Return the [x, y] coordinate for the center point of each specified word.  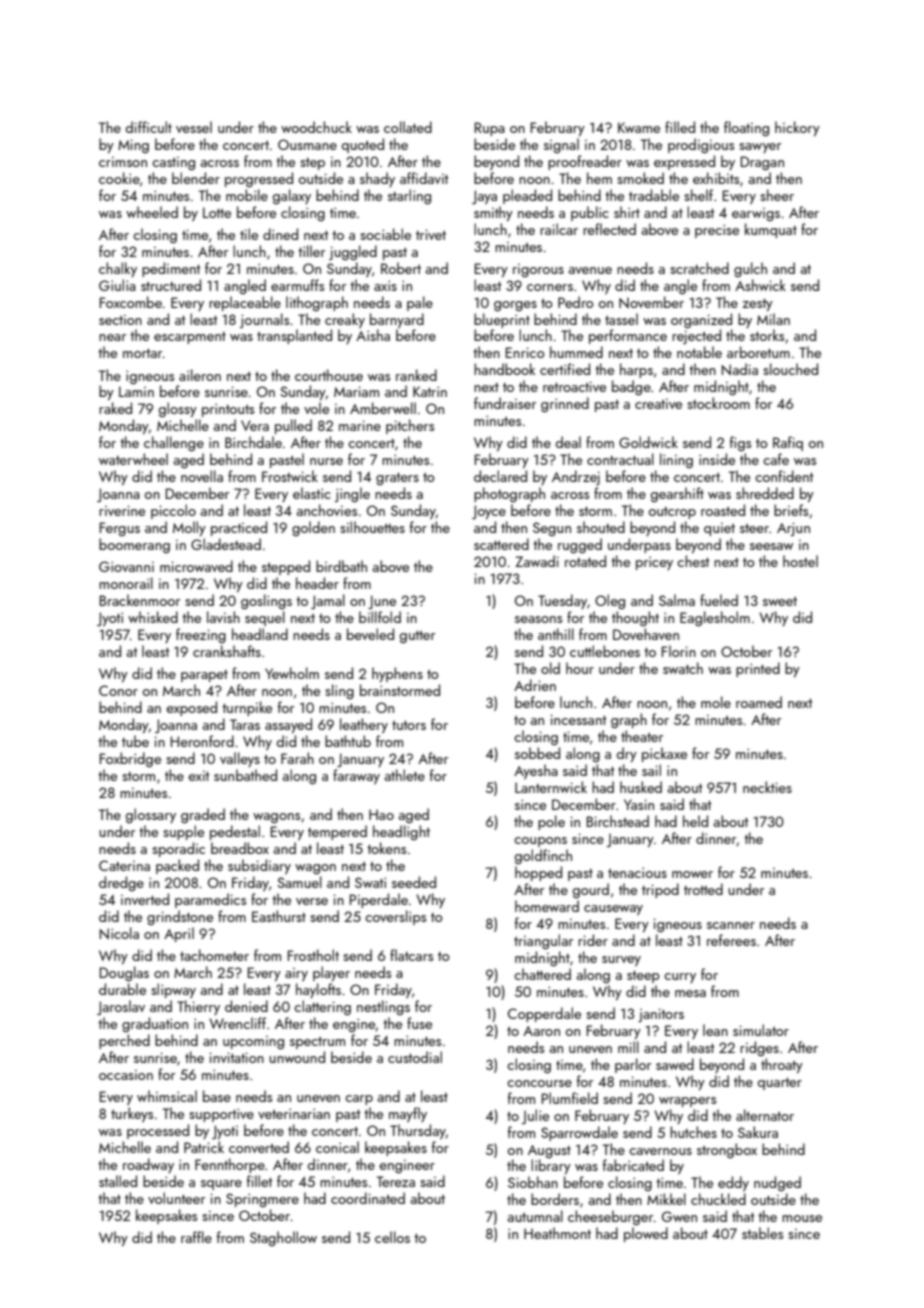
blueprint [502, 320]
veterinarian [294, 1114]
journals [264, 320]
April [179, 934]
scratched [699, 268]
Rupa [490, 129]
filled [680, 127]
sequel [265, 618]
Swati [370, 882]
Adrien [535, 685]
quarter [780, 1083]
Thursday [418, 1131]
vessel [194, 127]
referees [731, 940]
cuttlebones [605, 651]
